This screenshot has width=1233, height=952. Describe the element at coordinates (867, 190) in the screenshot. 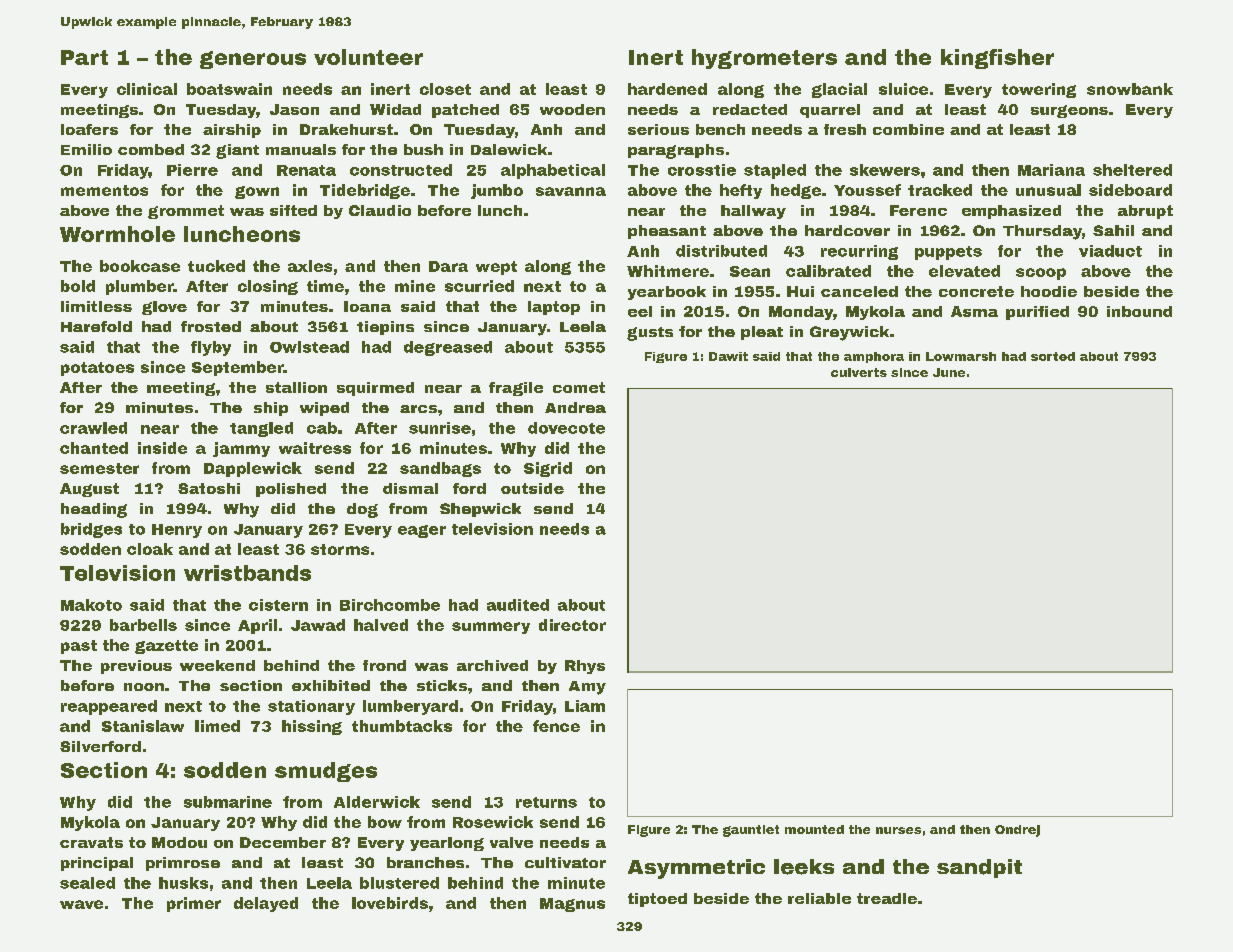

I see `Youssef` at that location.
